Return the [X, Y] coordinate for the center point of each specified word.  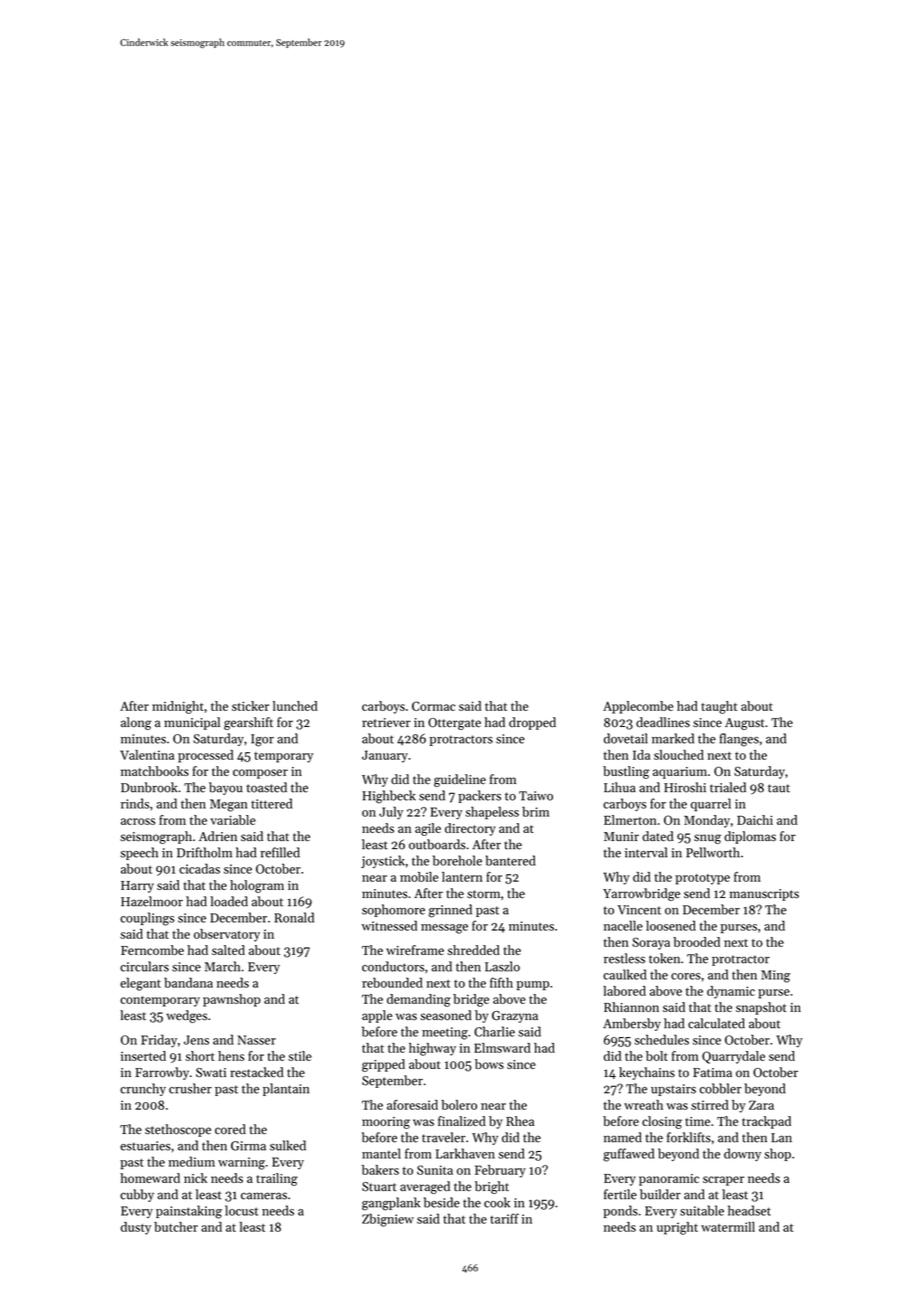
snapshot [761, 1008]
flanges [739, 740]
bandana [188, 982]
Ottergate [454, 724]
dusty [136, 1228]
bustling [626, 772]
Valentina [147, 755]
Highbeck [389, 797]
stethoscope [178, 1130]
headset [749, 1210]
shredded [473, 950]
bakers [380, 1170]
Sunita [435, 1170]
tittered [271, 803]
